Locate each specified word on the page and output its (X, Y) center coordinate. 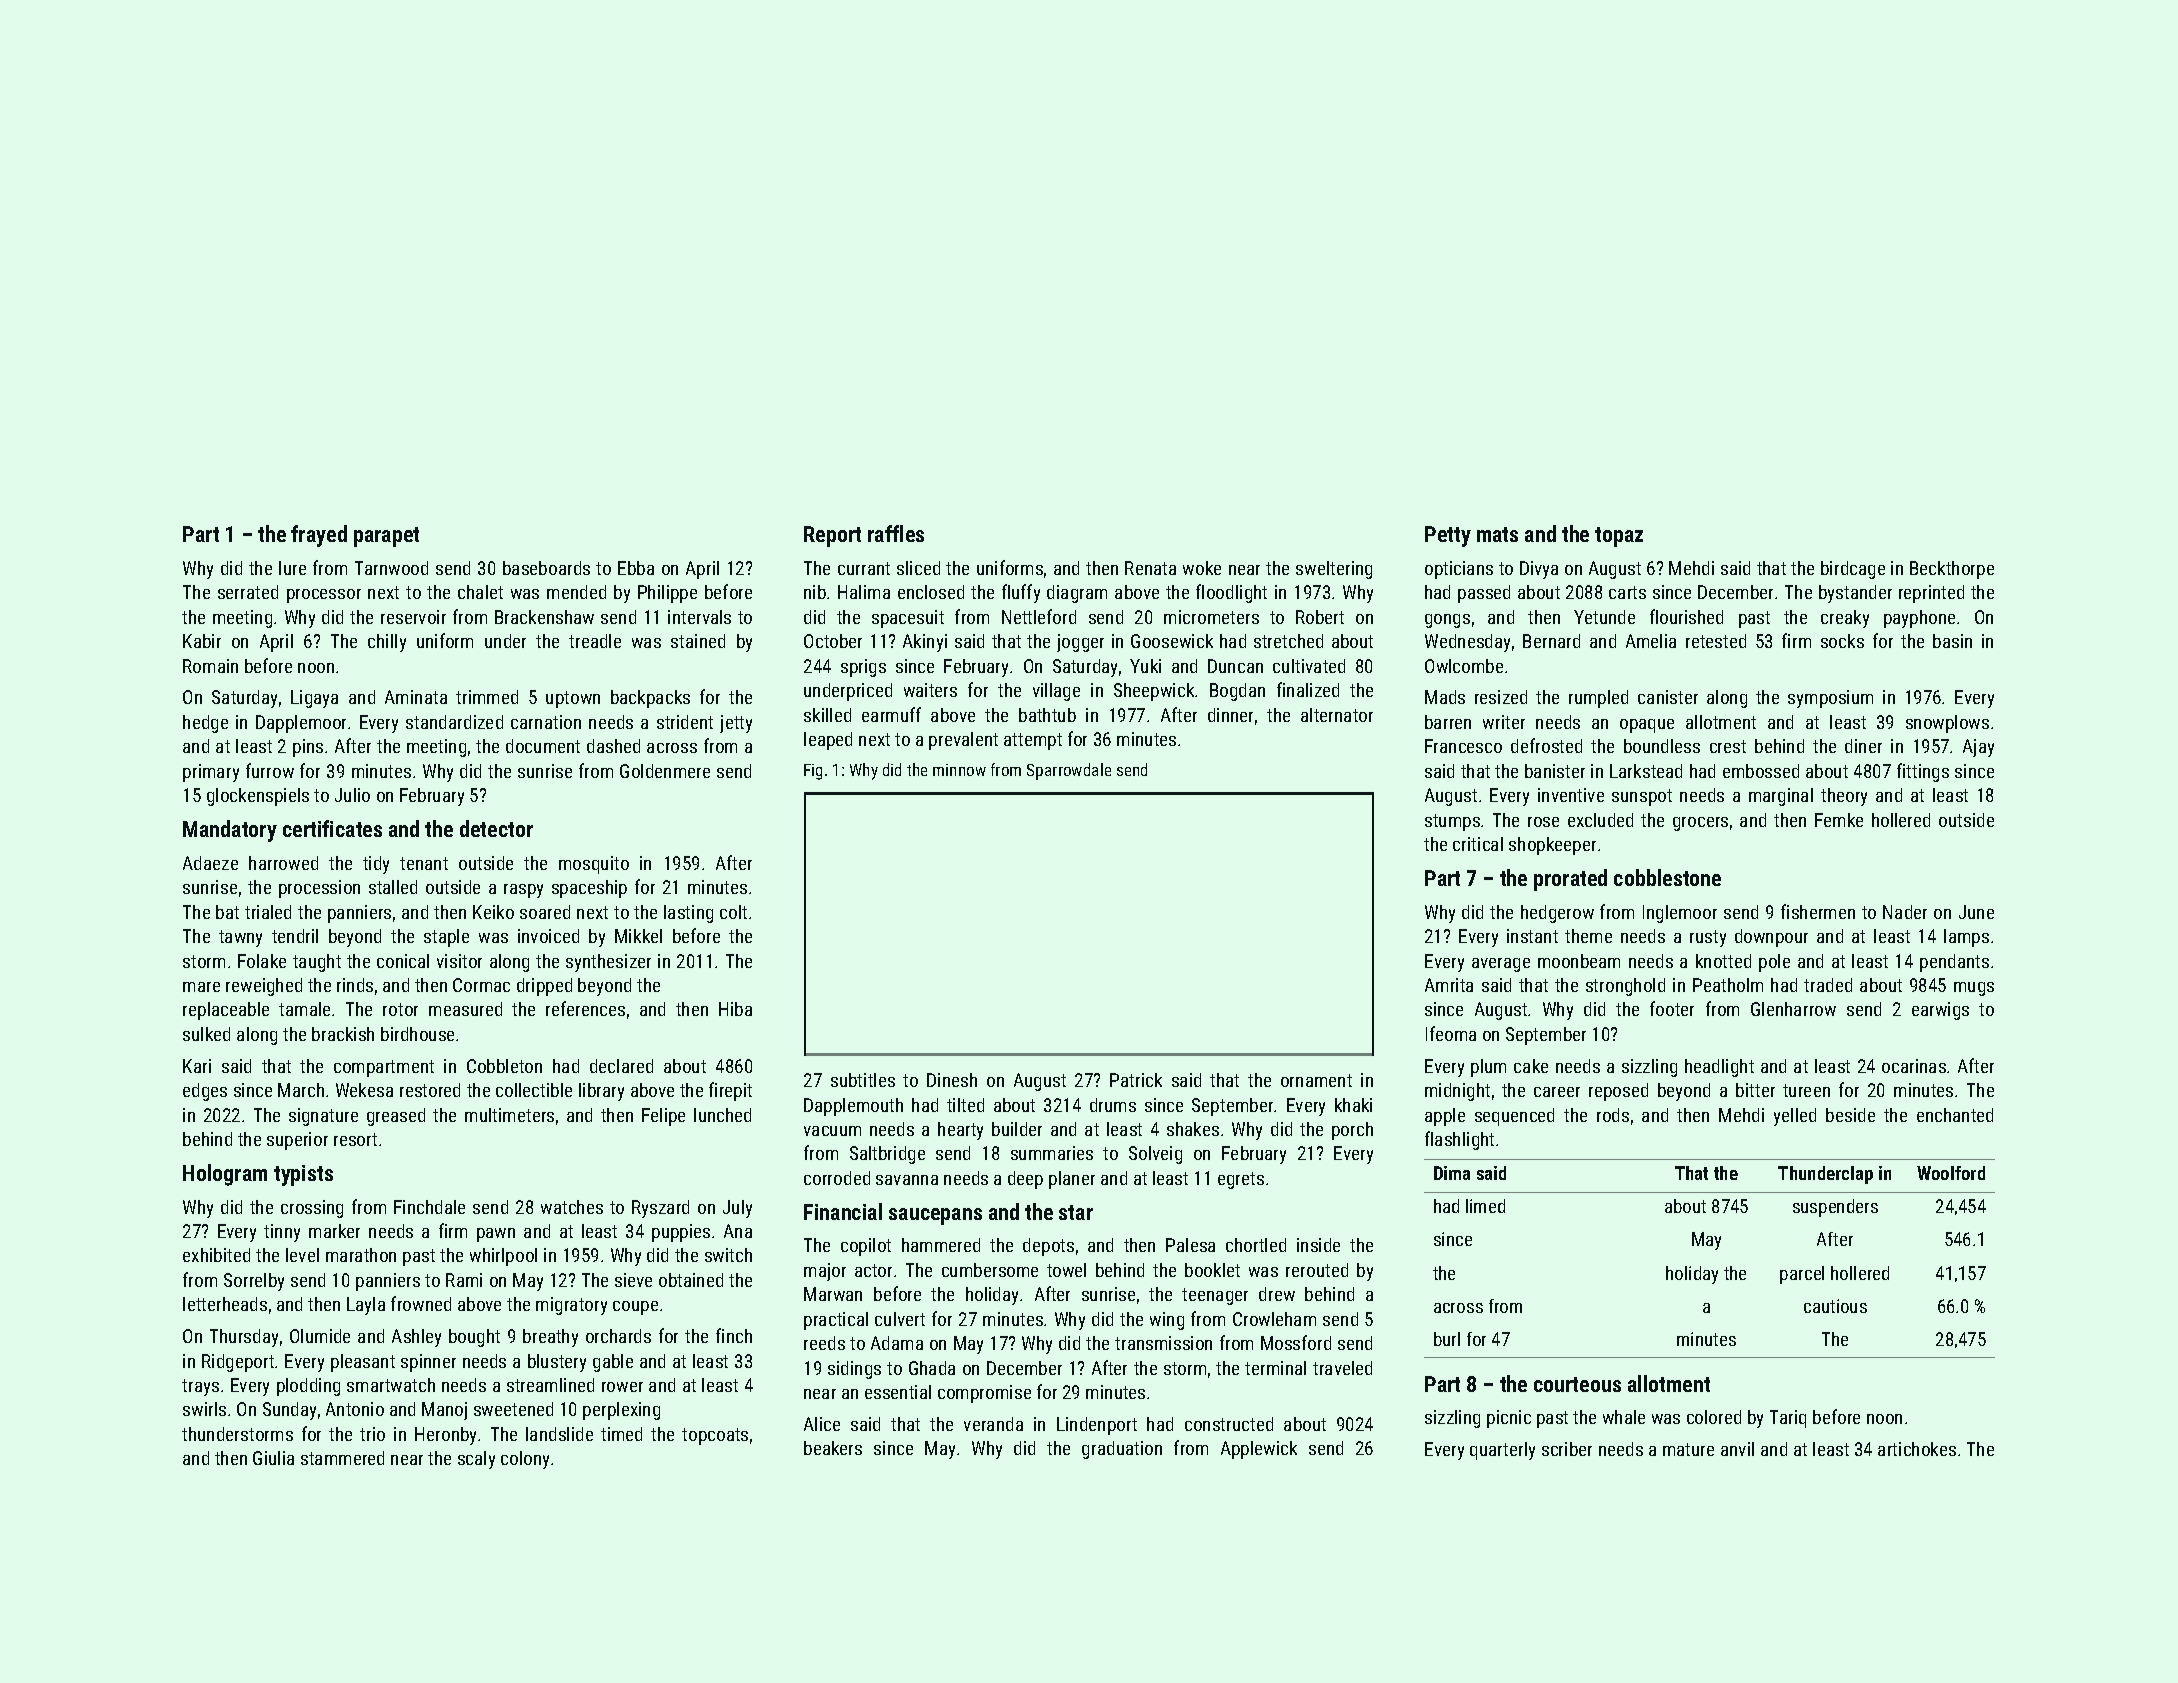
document (543, 746)
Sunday (289, 1411)
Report (832, 536)
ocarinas (1914, 1066)
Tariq (1788, 1419)
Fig (813, 772)
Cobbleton (504, 1066)
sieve (633, 1280)
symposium (1830, 699)
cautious (1835, 1306)
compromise (984, 1394)
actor (873, 1270)
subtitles (863, 1080)
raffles (896, 533)
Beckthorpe (1952, 570)
